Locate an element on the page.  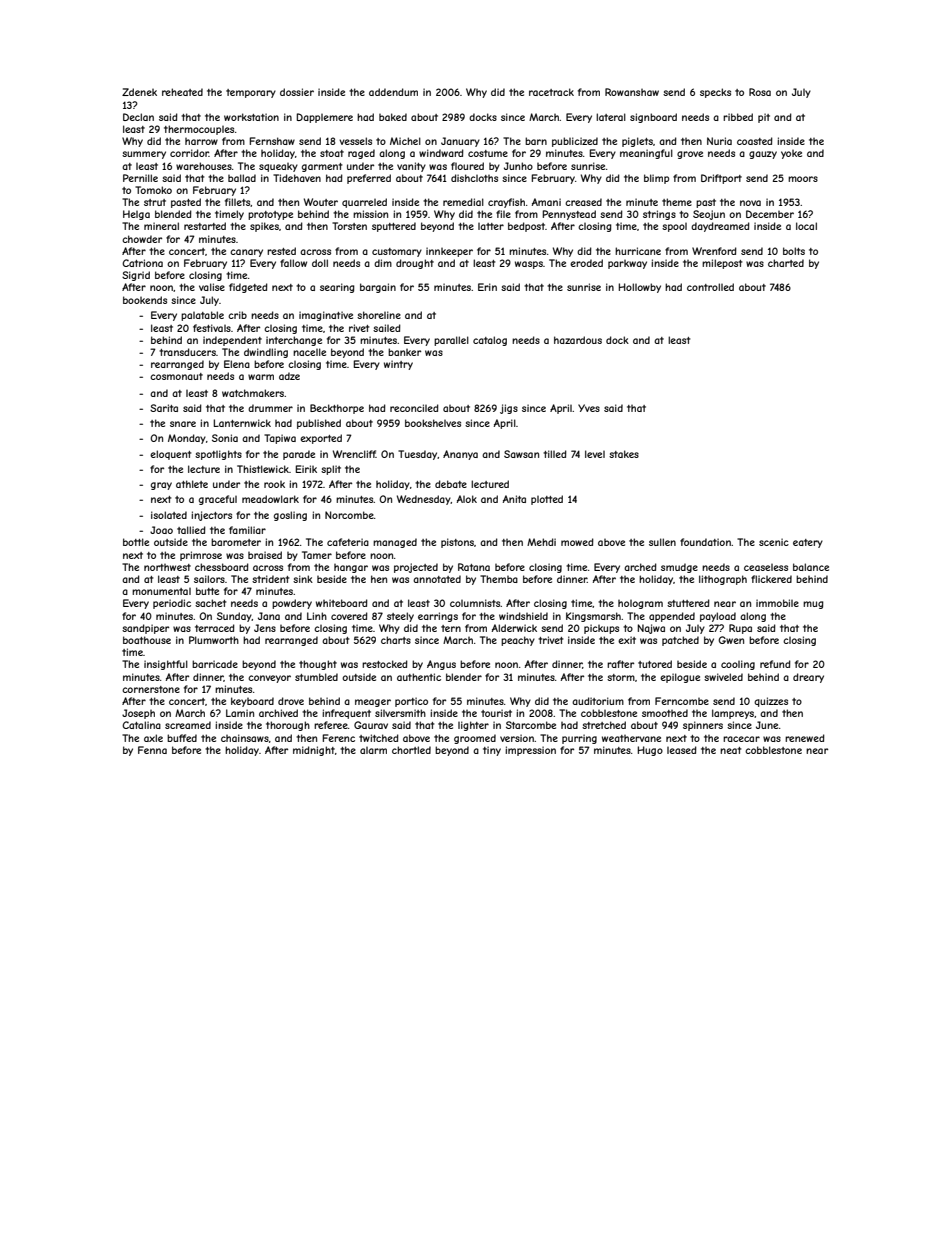
Hollowby is located at coordinates (639, 288).
